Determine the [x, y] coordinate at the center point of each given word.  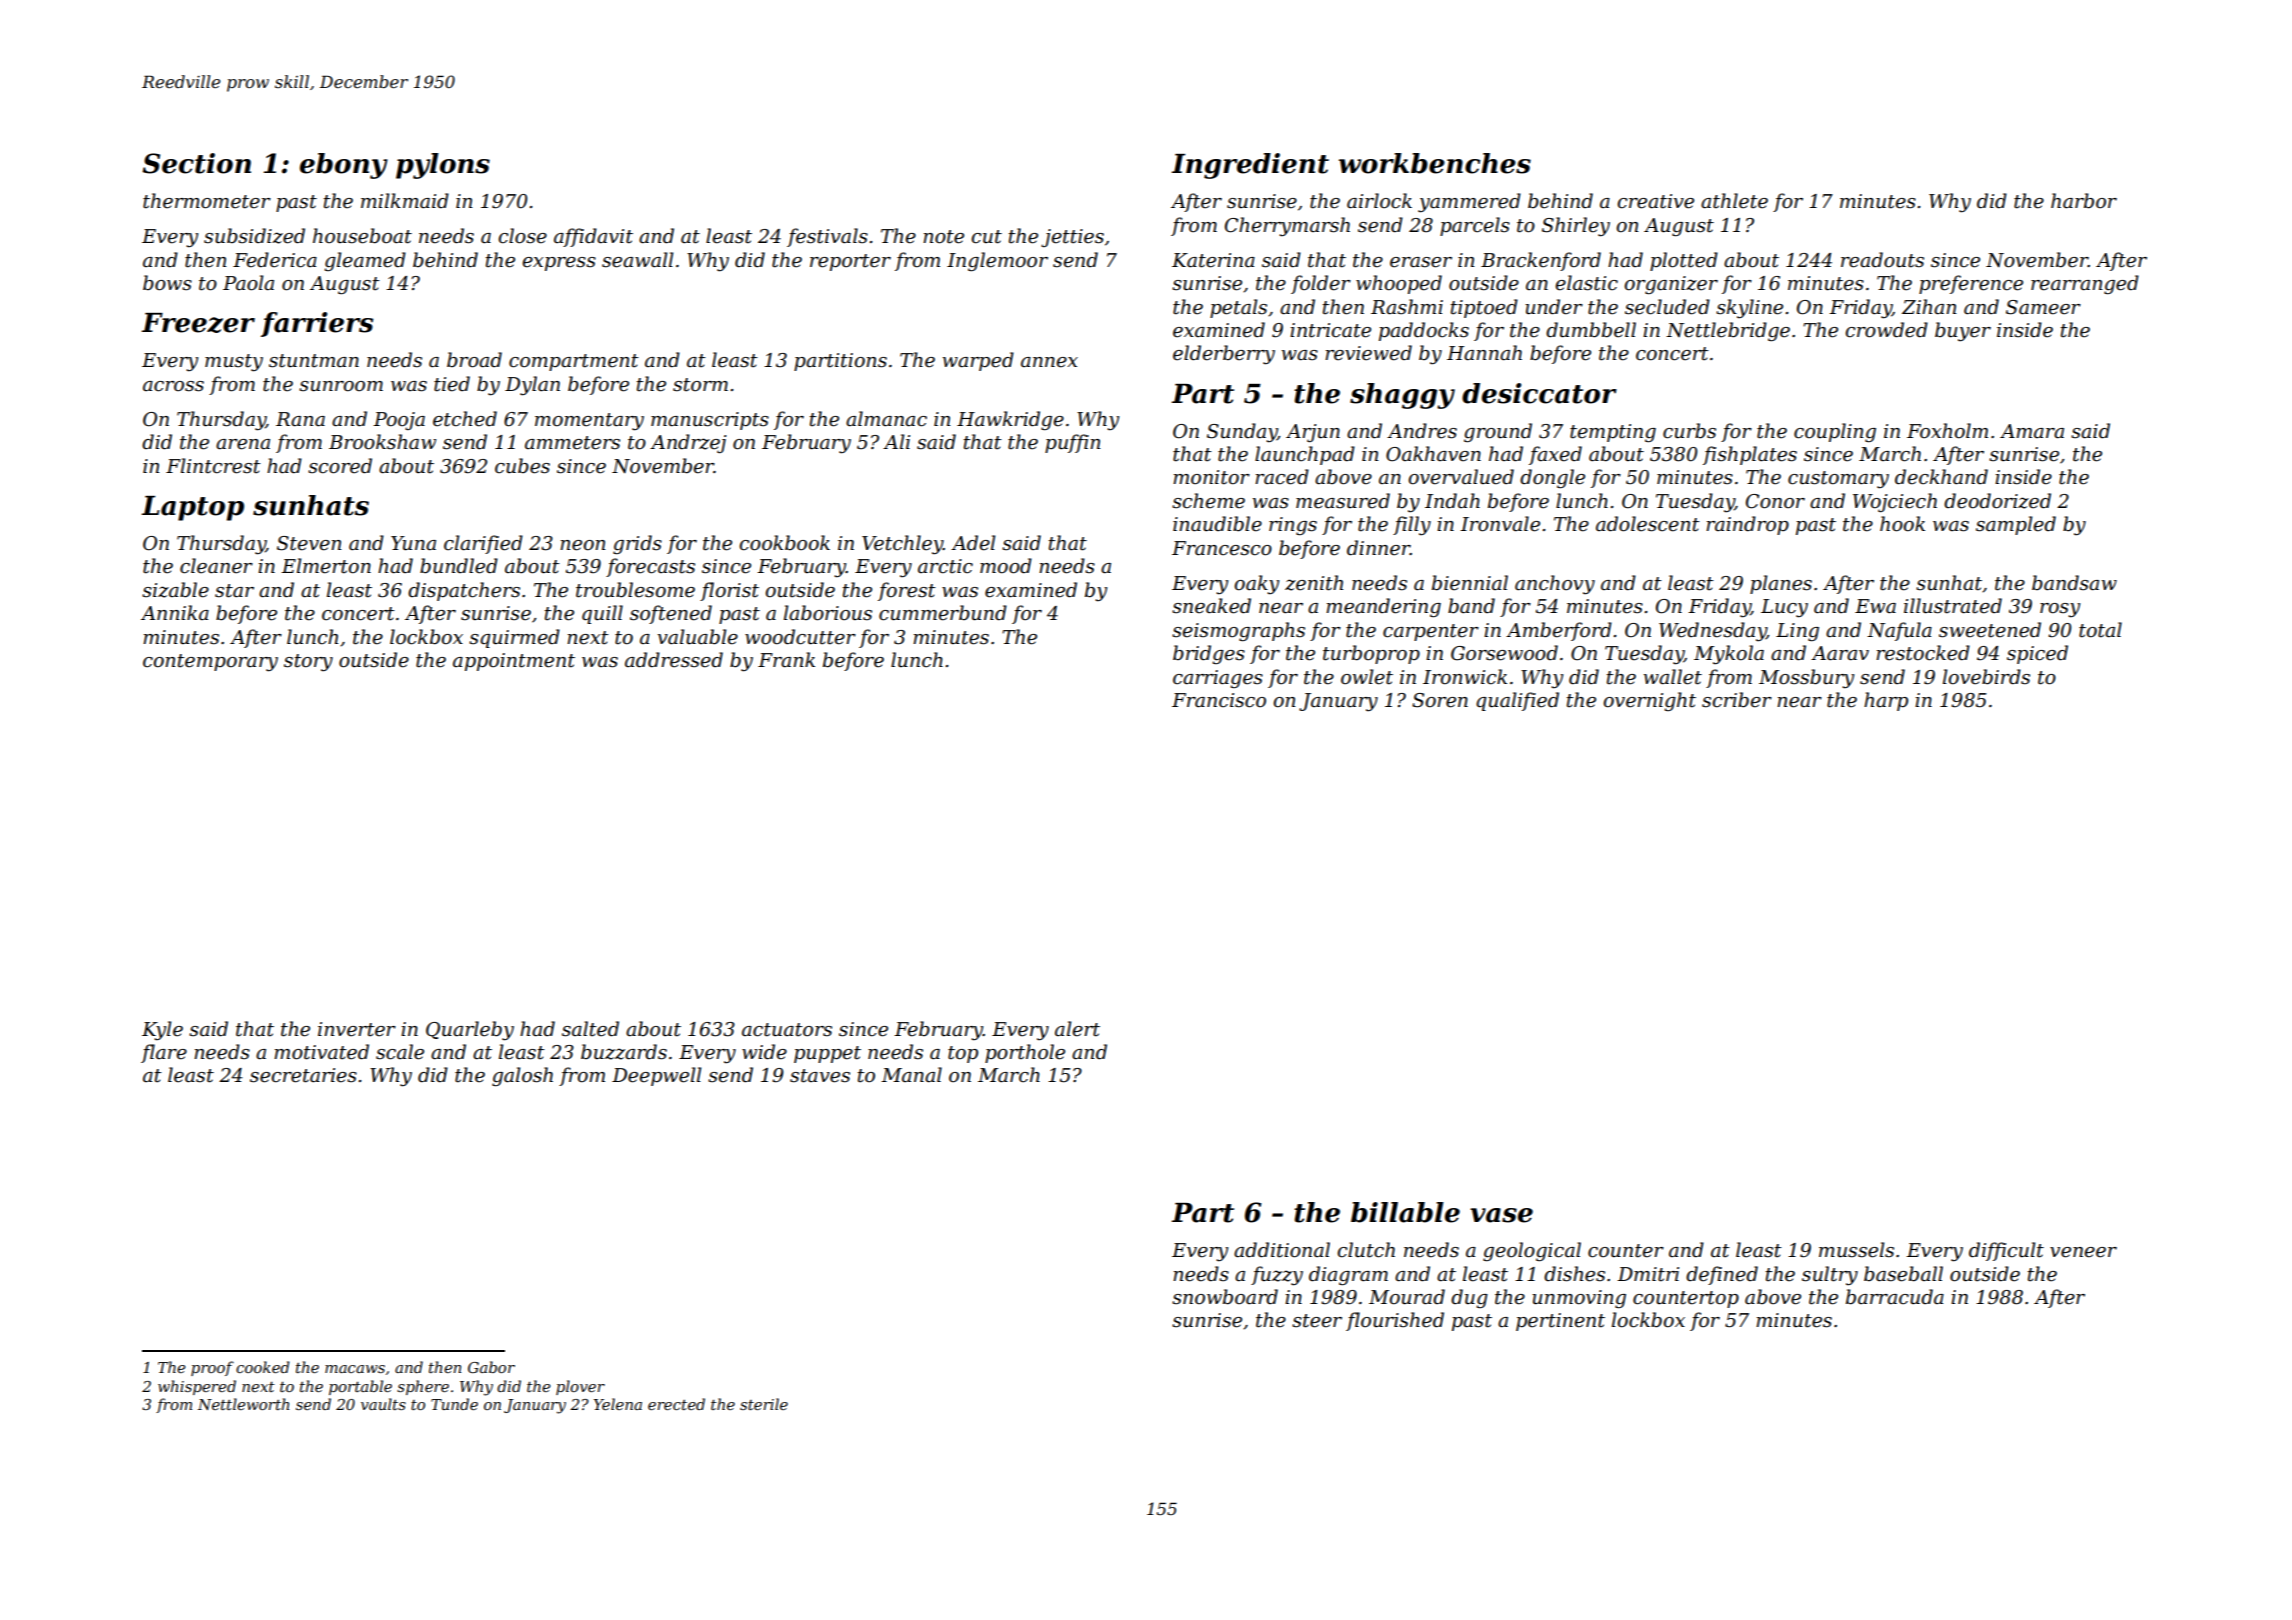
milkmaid [405, 201]
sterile [764, 1404]
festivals [827, 237]
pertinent [1560, 1322]
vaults [383, 1404]
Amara [2032, 431]
